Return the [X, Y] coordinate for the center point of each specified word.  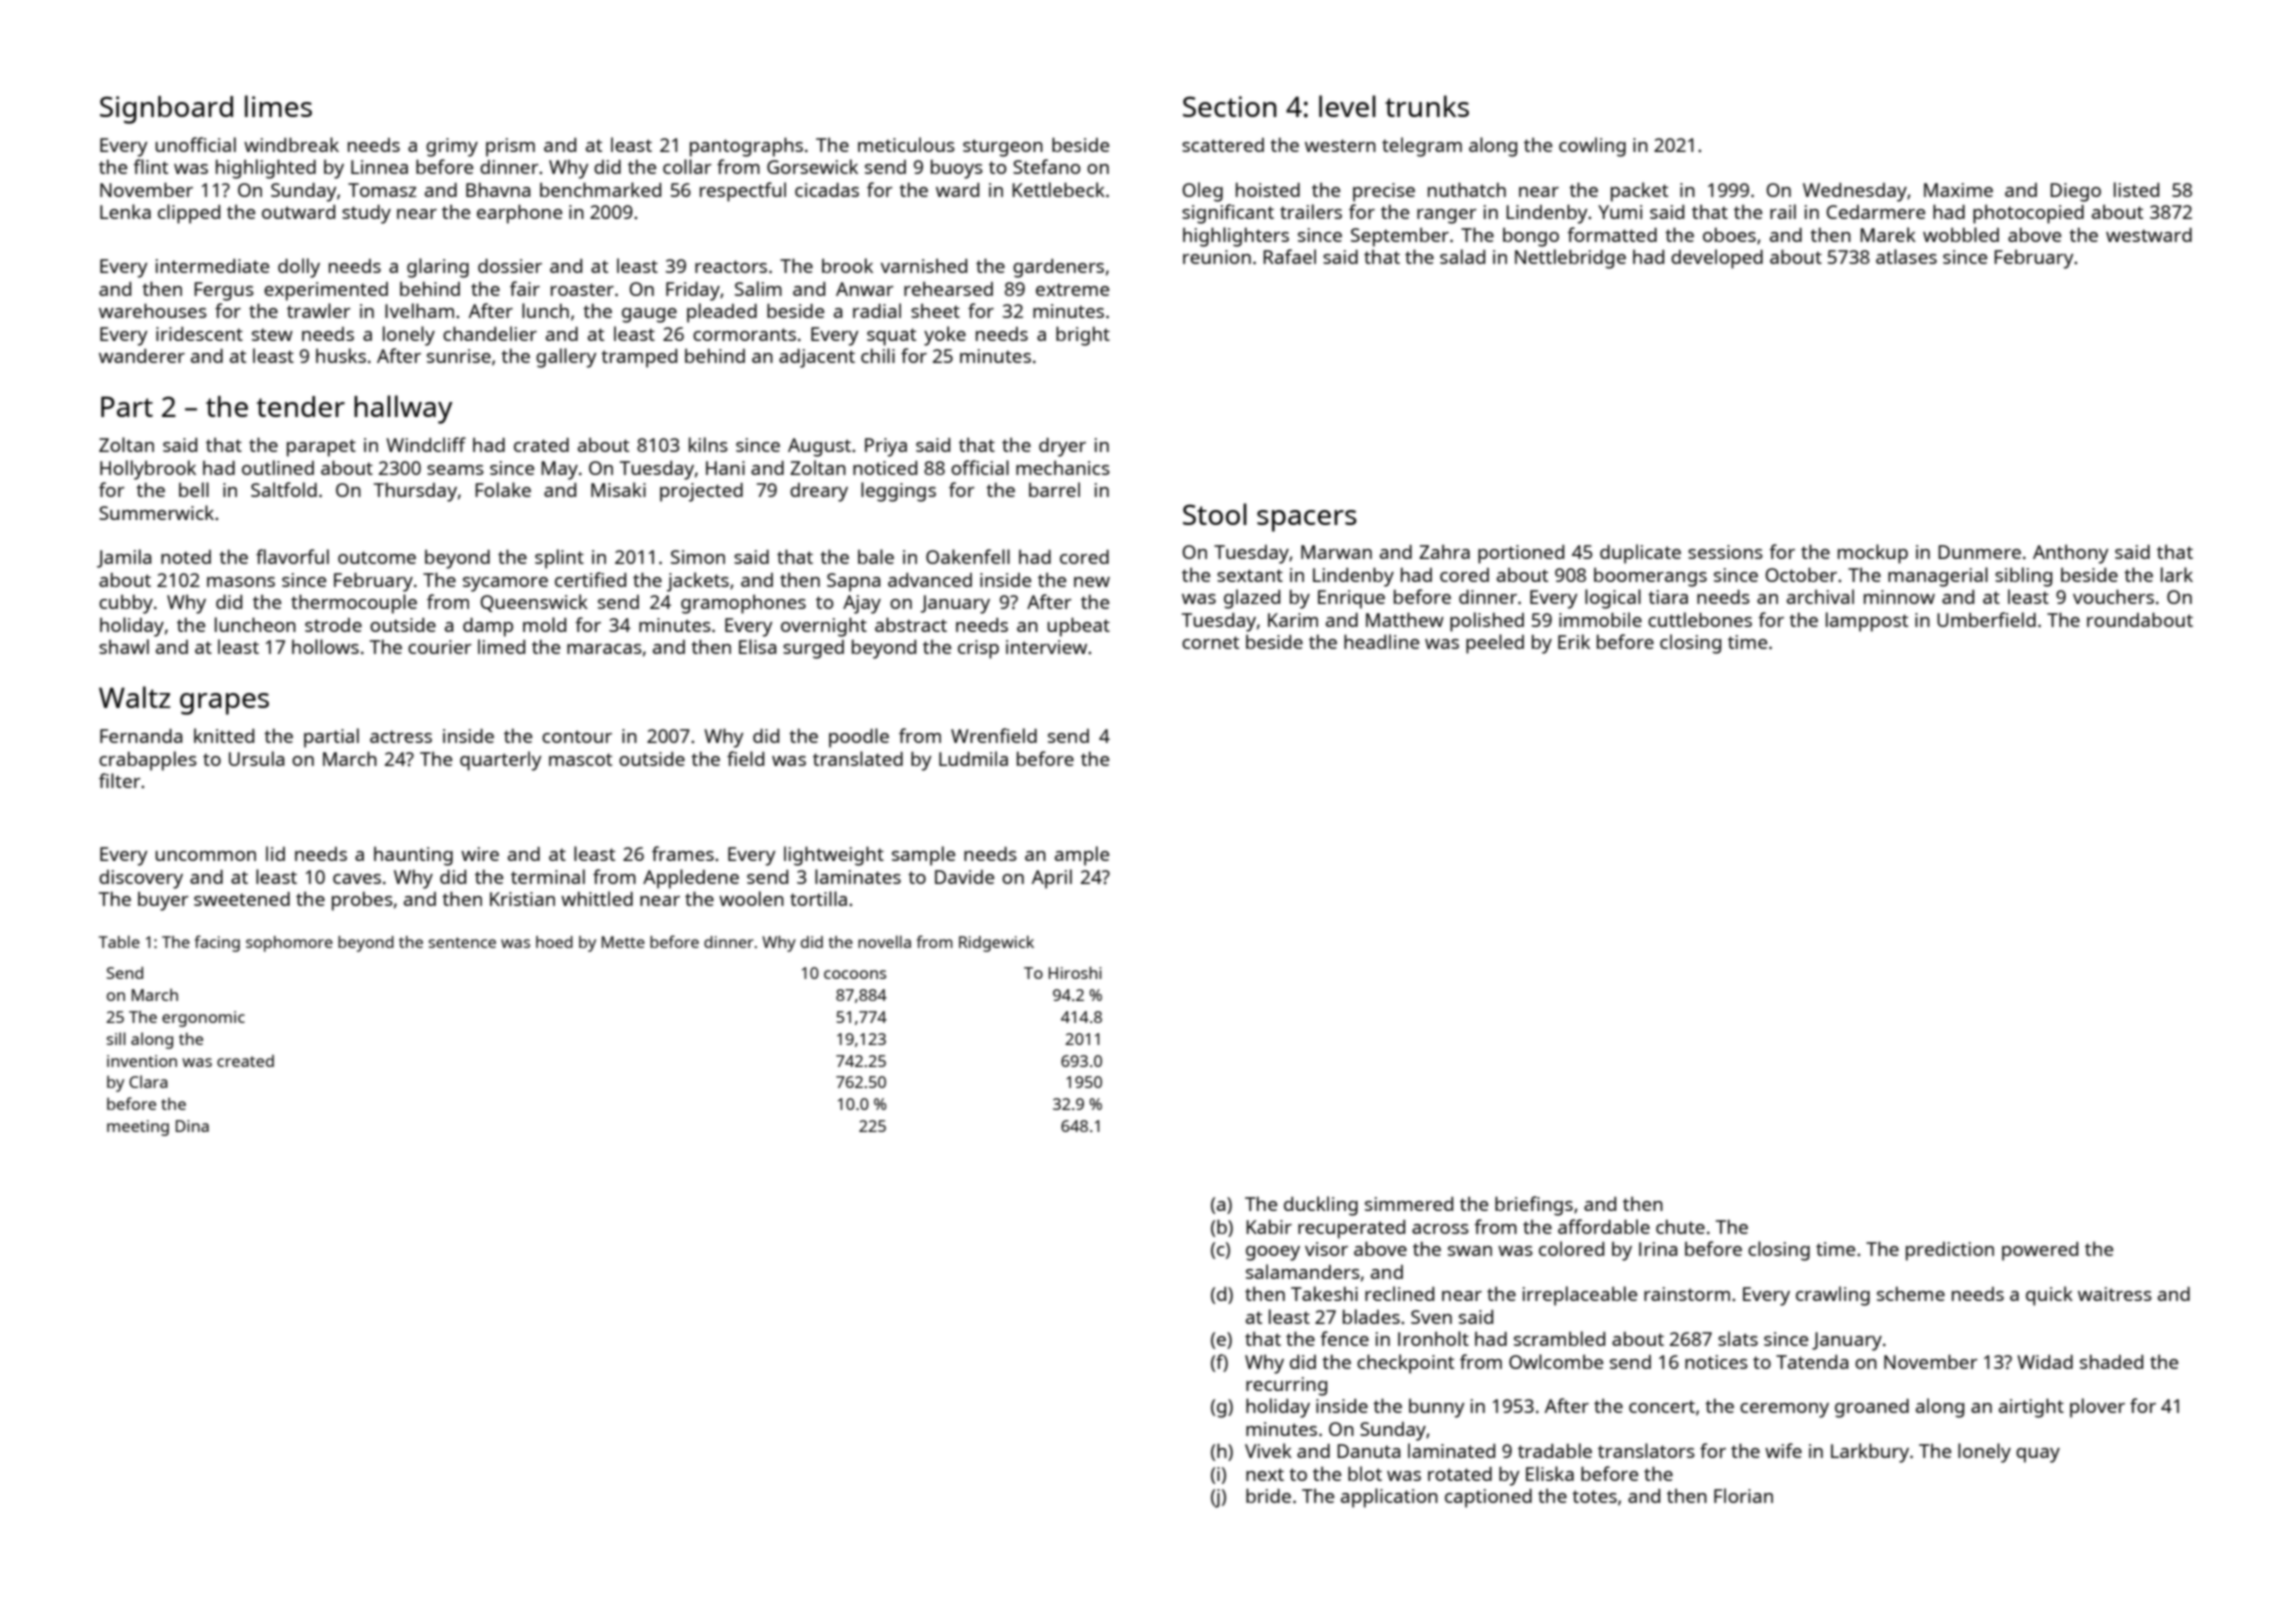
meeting [138, 1128]
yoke [945, 336]
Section [1230, 106]
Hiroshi [1075, 972]
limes [278, 106]
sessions [1725, 552]
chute [1680, 1226]
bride [1268, 1495]
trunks [1427, 106]
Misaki [618, 489]
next [1265, 1474]
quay [2038, 1455]
